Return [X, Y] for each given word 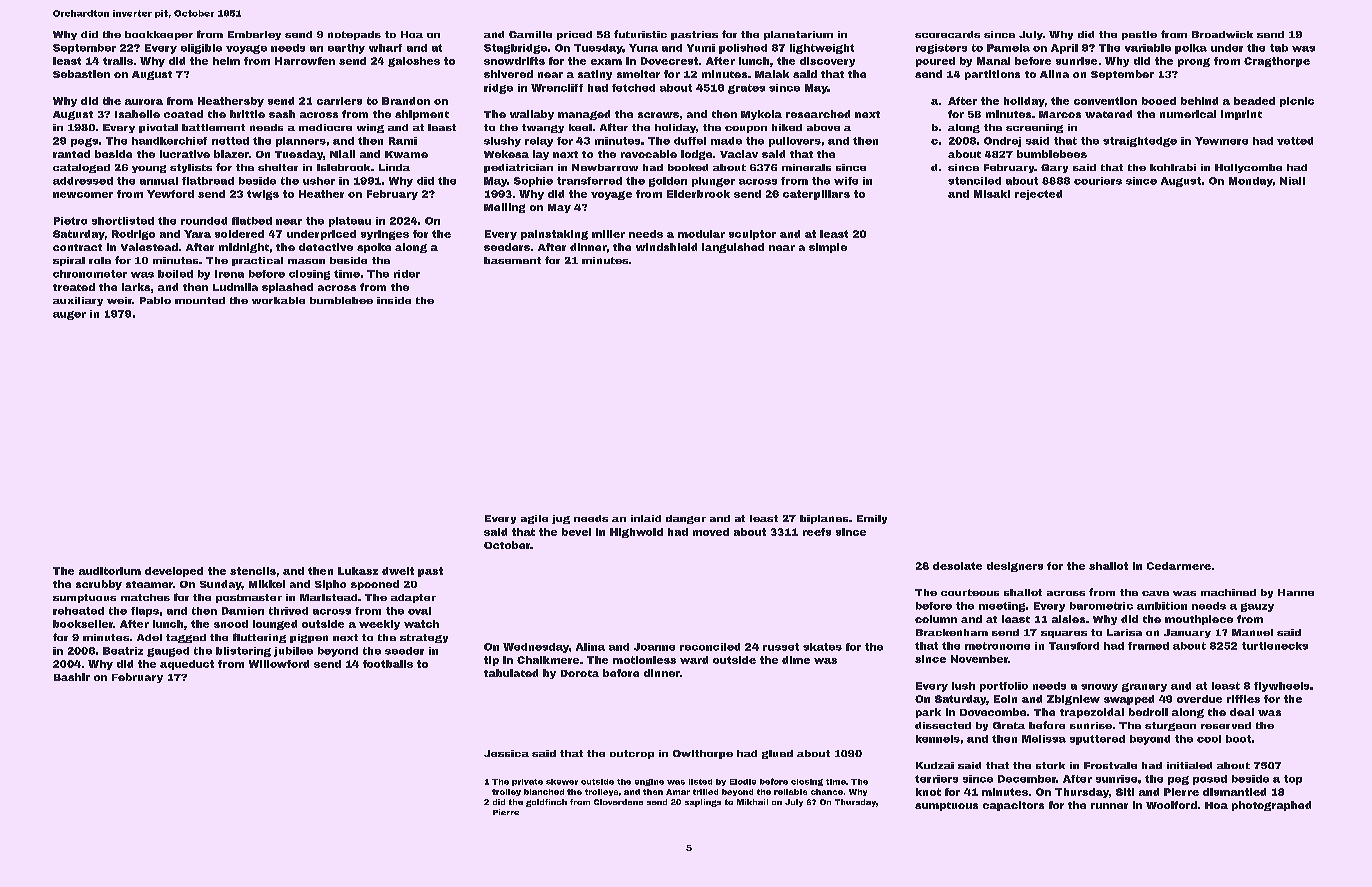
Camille [530, 34]
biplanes [824, 519]
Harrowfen [305, 61]
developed [174, 572]
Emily [872, 519]
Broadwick [1222, 34]
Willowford [279, 664]
